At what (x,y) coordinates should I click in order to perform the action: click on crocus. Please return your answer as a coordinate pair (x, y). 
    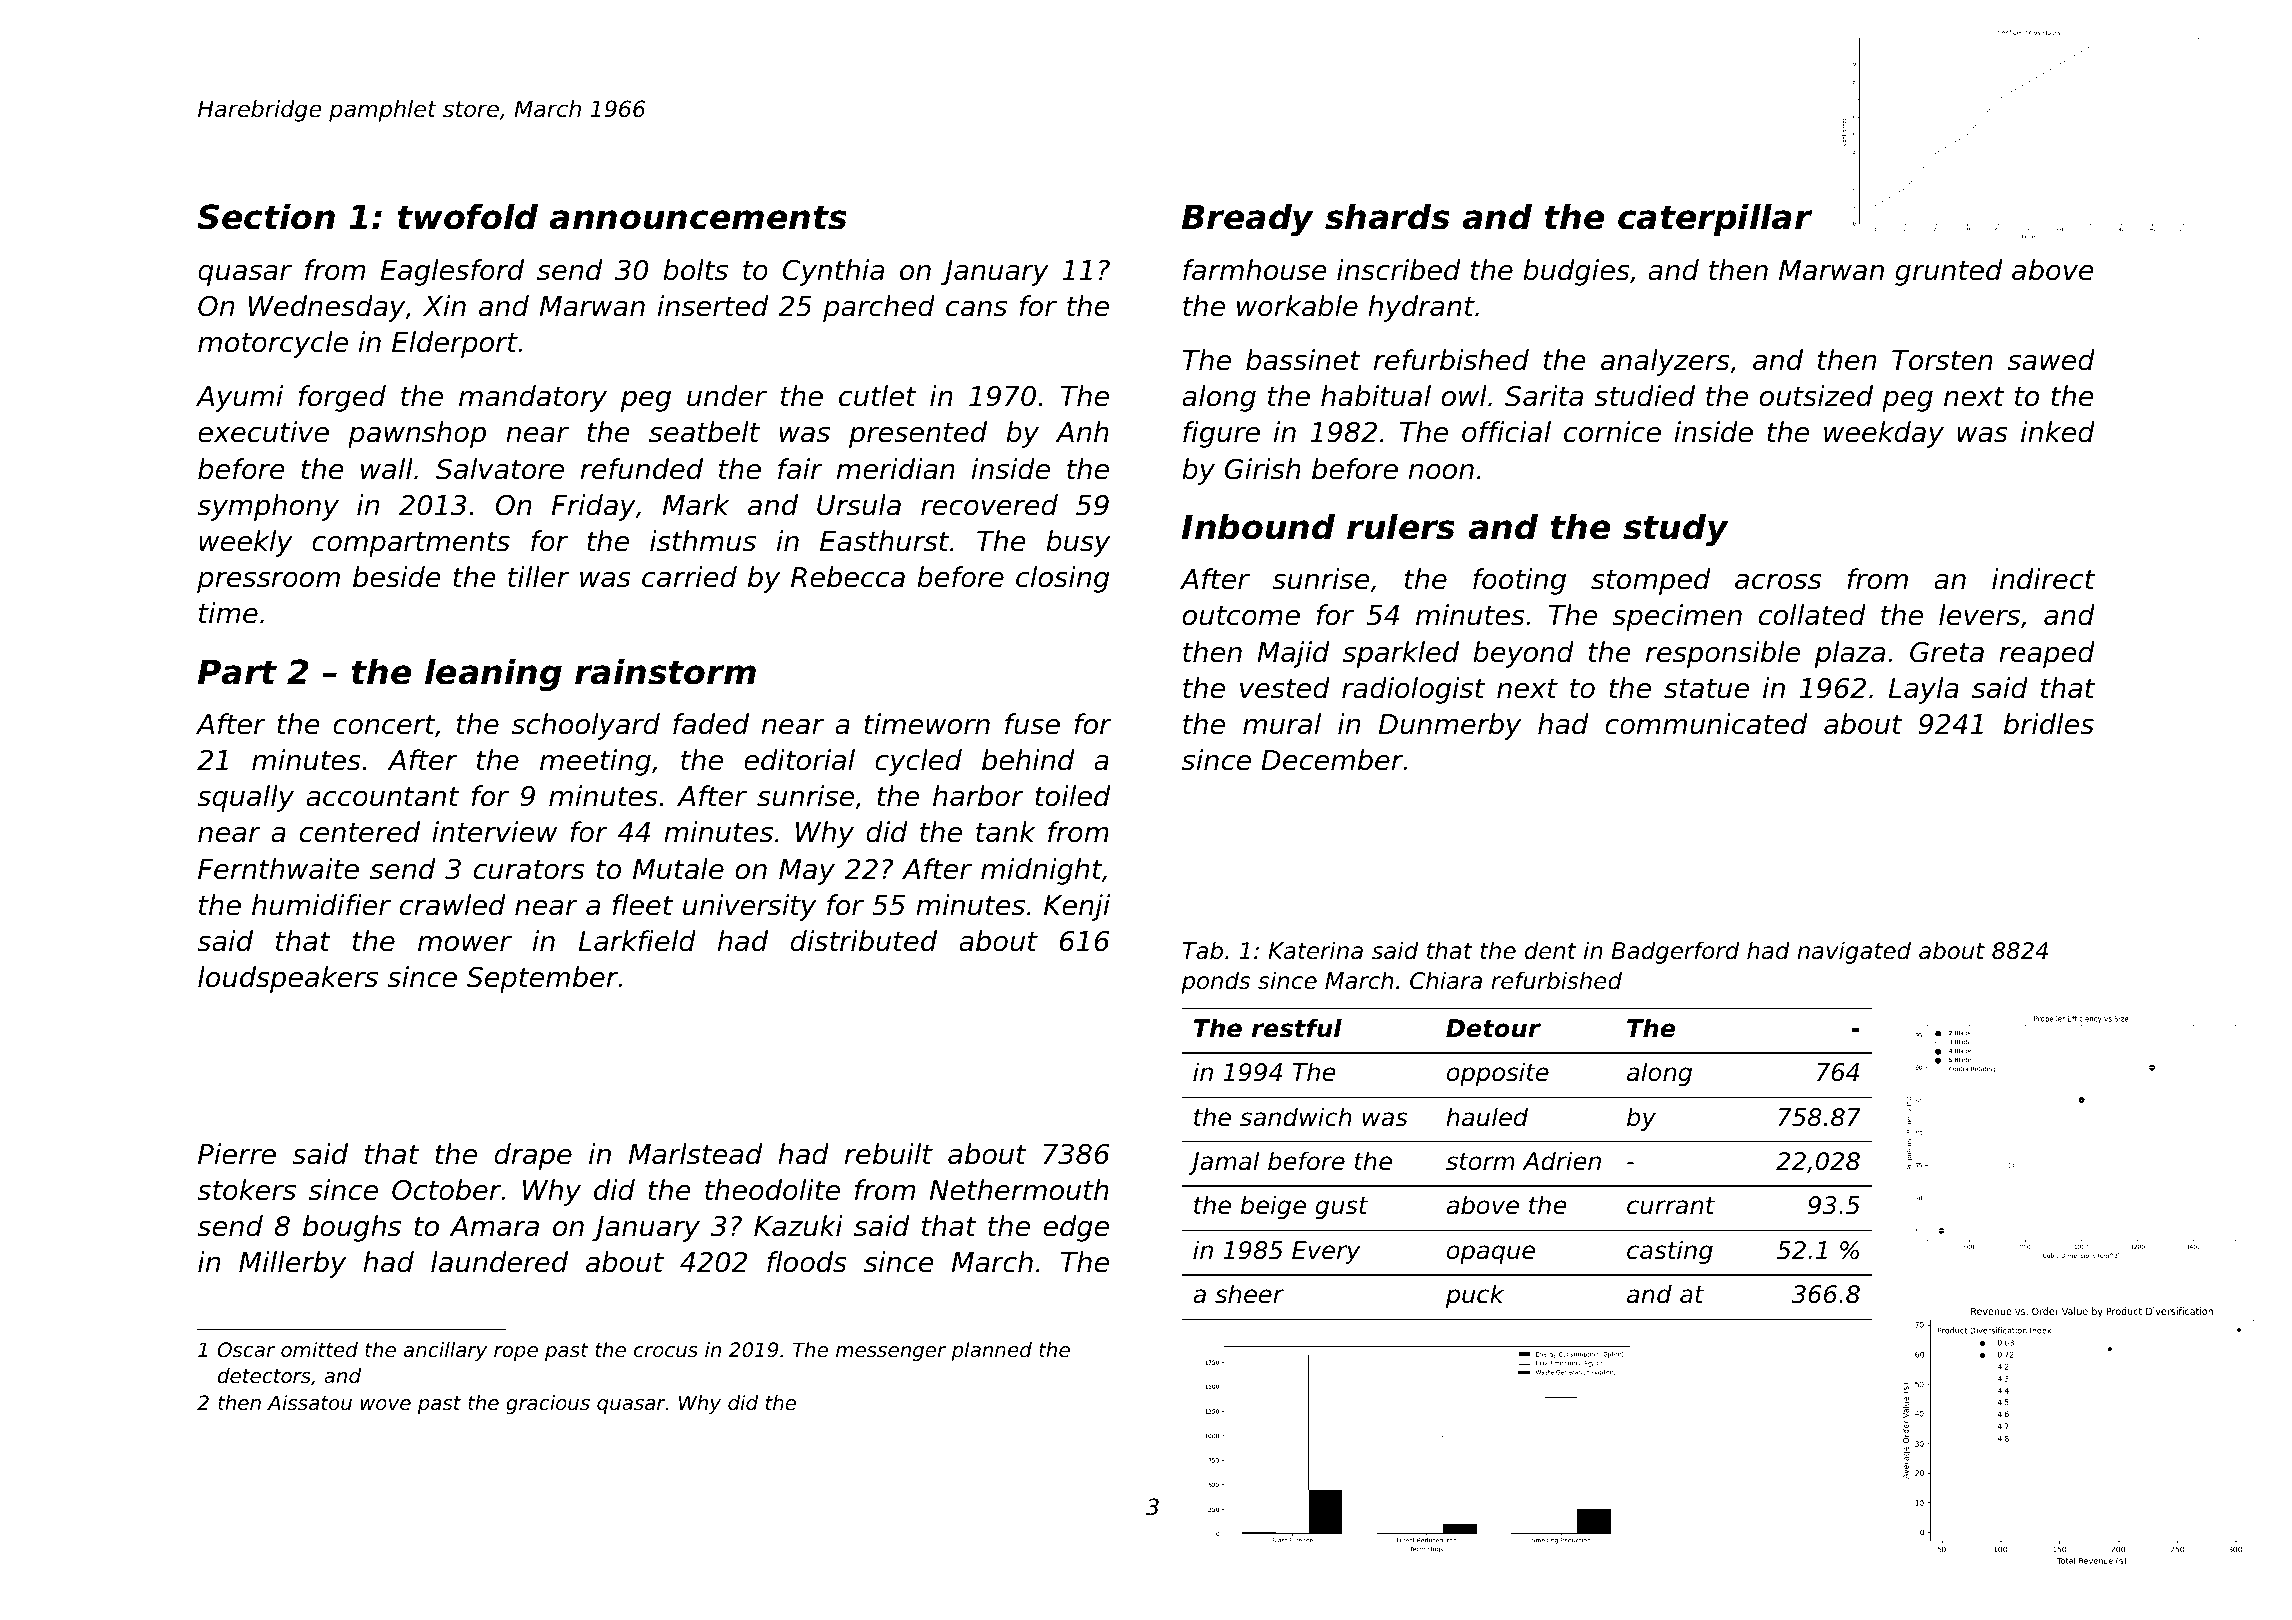
    Looking at the image, I should click on (666, 1352).
